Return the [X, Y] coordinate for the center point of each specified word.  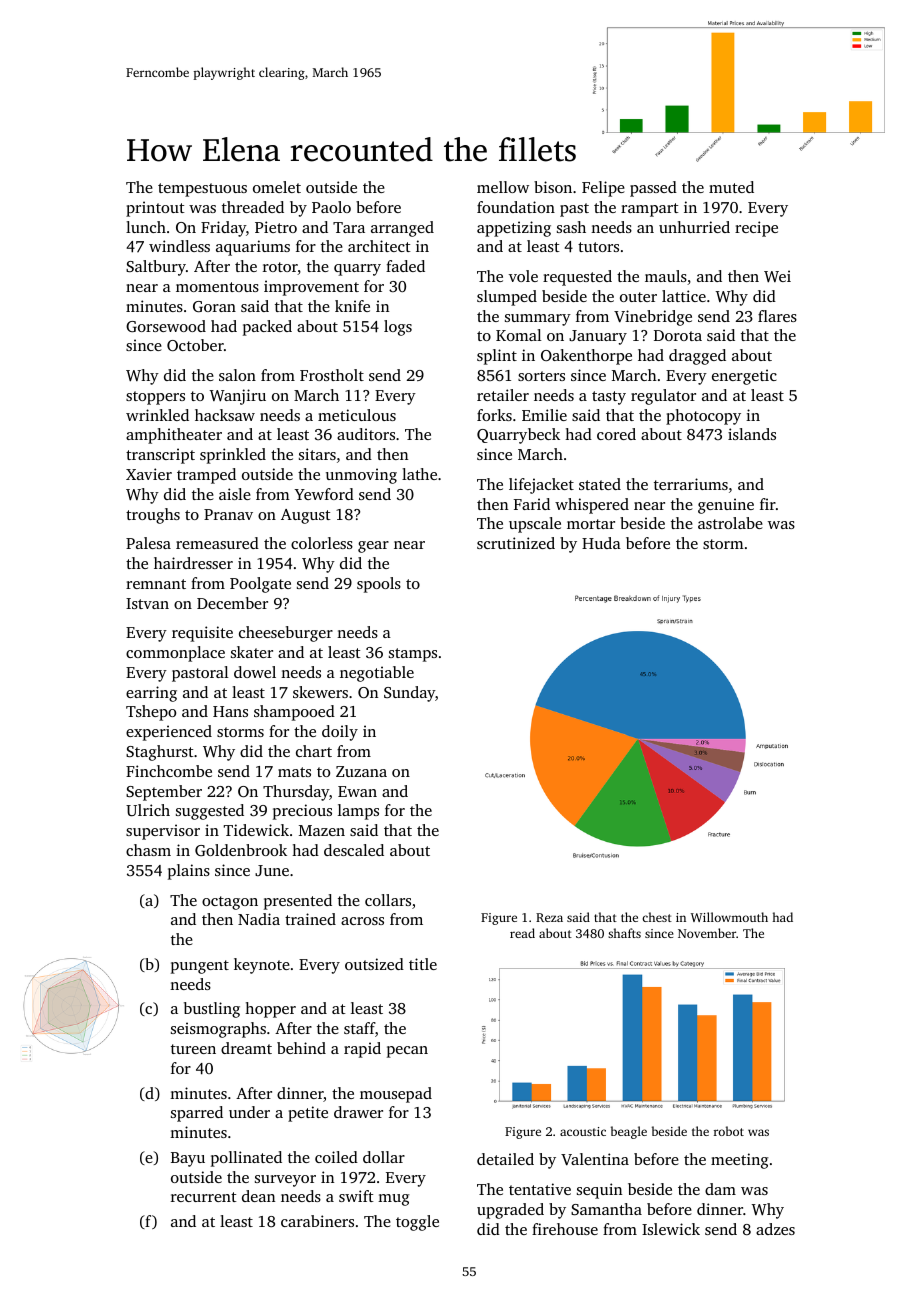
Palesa [148, 543]
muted [731, 187]
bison [553, 187]
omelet [277, 187]
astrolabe [730, 523]
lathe [419, 474]
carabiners [317, 1221]
